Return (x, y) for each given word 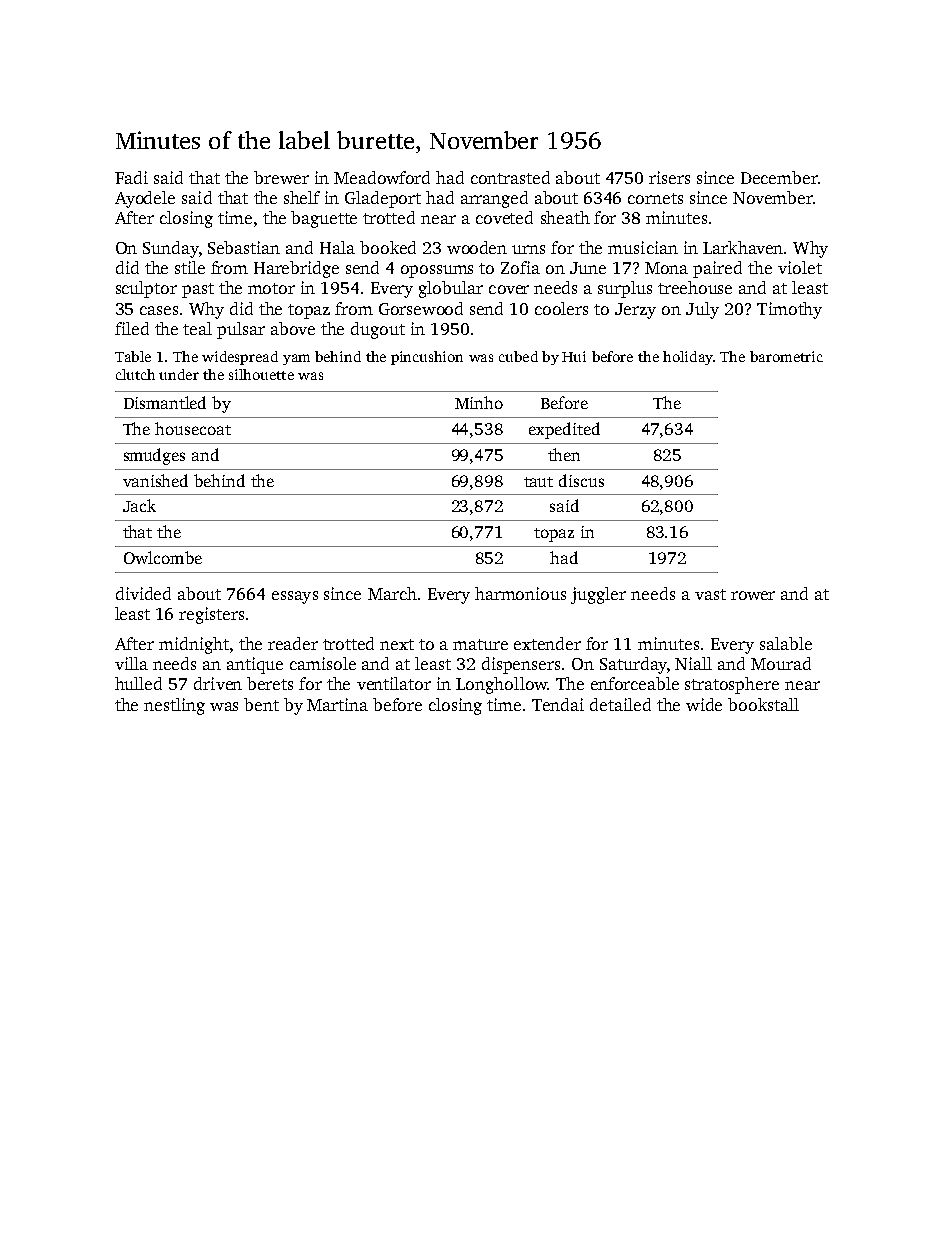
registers (211, 615)
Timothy (789, 310)
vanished (155, 480)
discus (581, 480)
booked (388, 247)
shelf (302, 197)
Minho (479, 402)
